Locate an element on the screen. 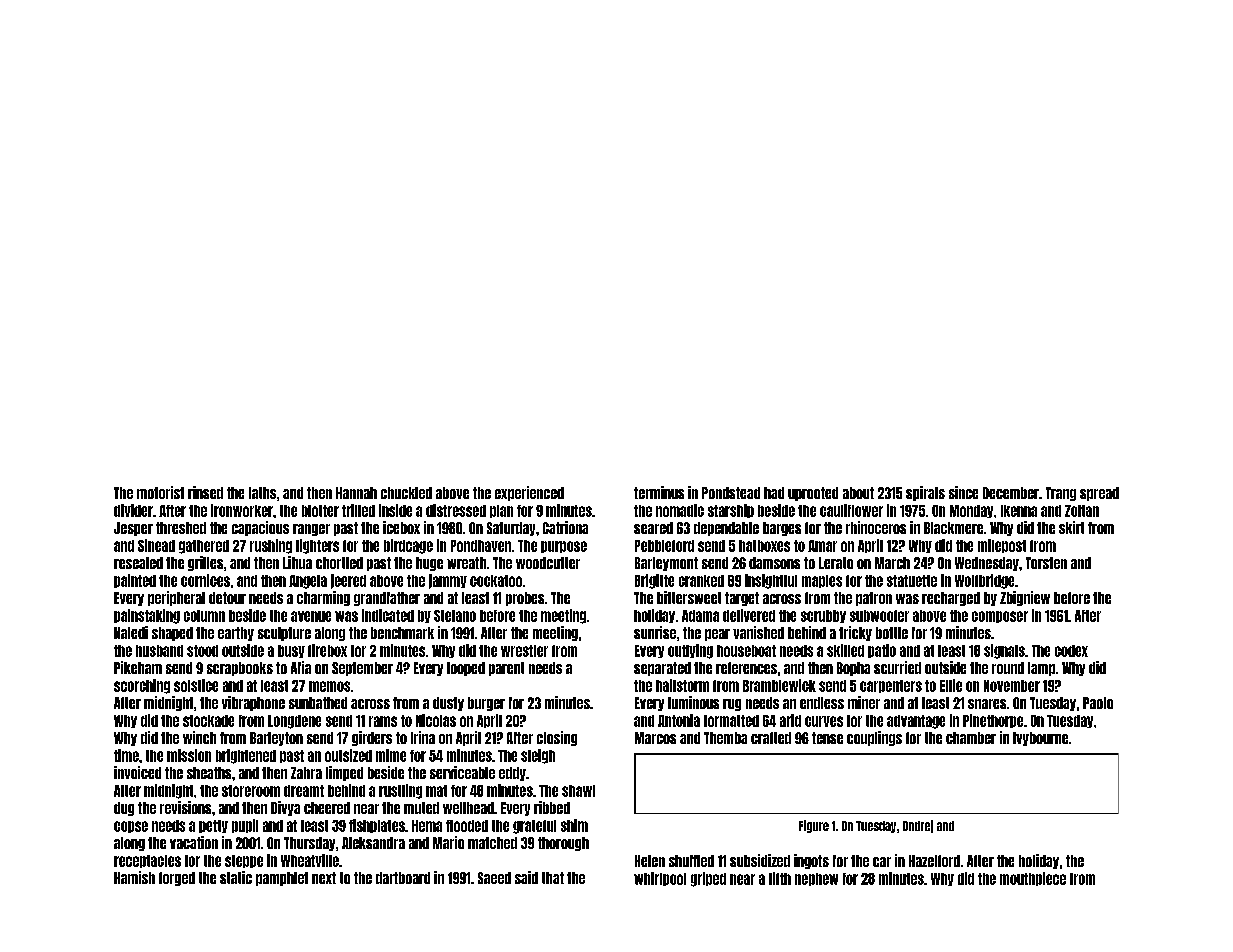 This screenshot has width=1233, height=952. motorist is located at coordinates (160, 492).
